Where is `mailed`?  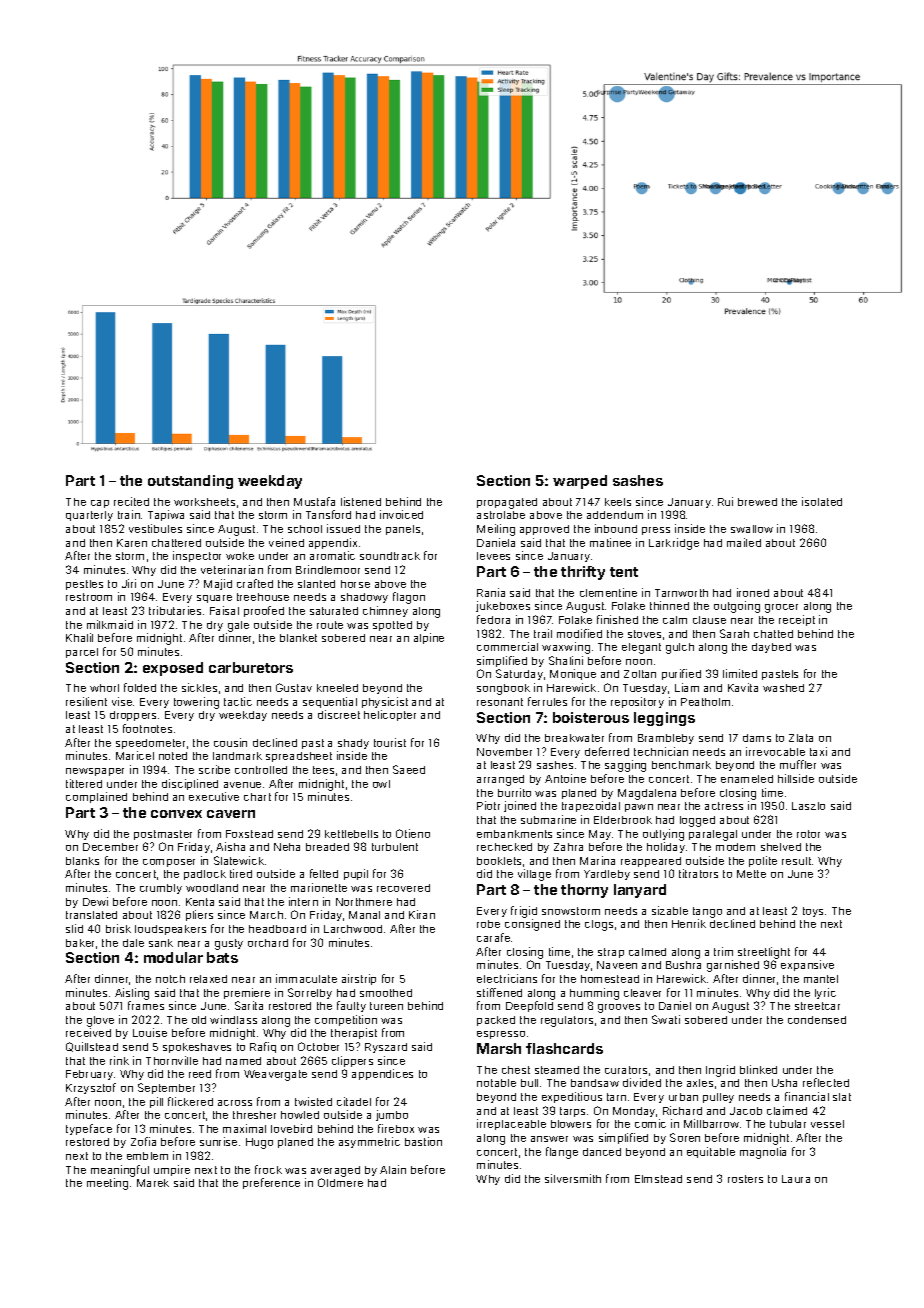
mailed is located at coordinates (744, 542).
